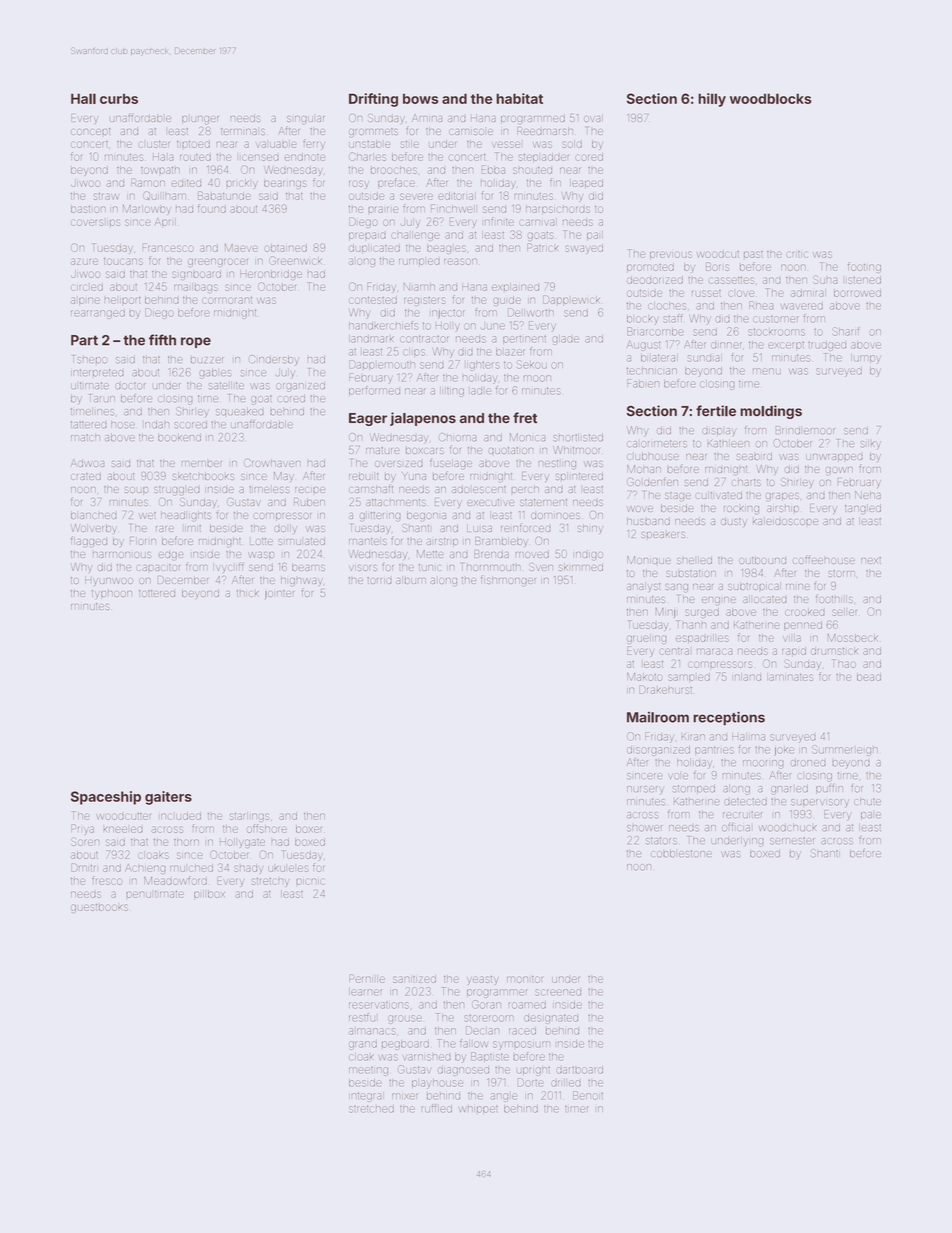  Describe the element at coordinates (285, 183) in the page. I see `bearings` at that location.
